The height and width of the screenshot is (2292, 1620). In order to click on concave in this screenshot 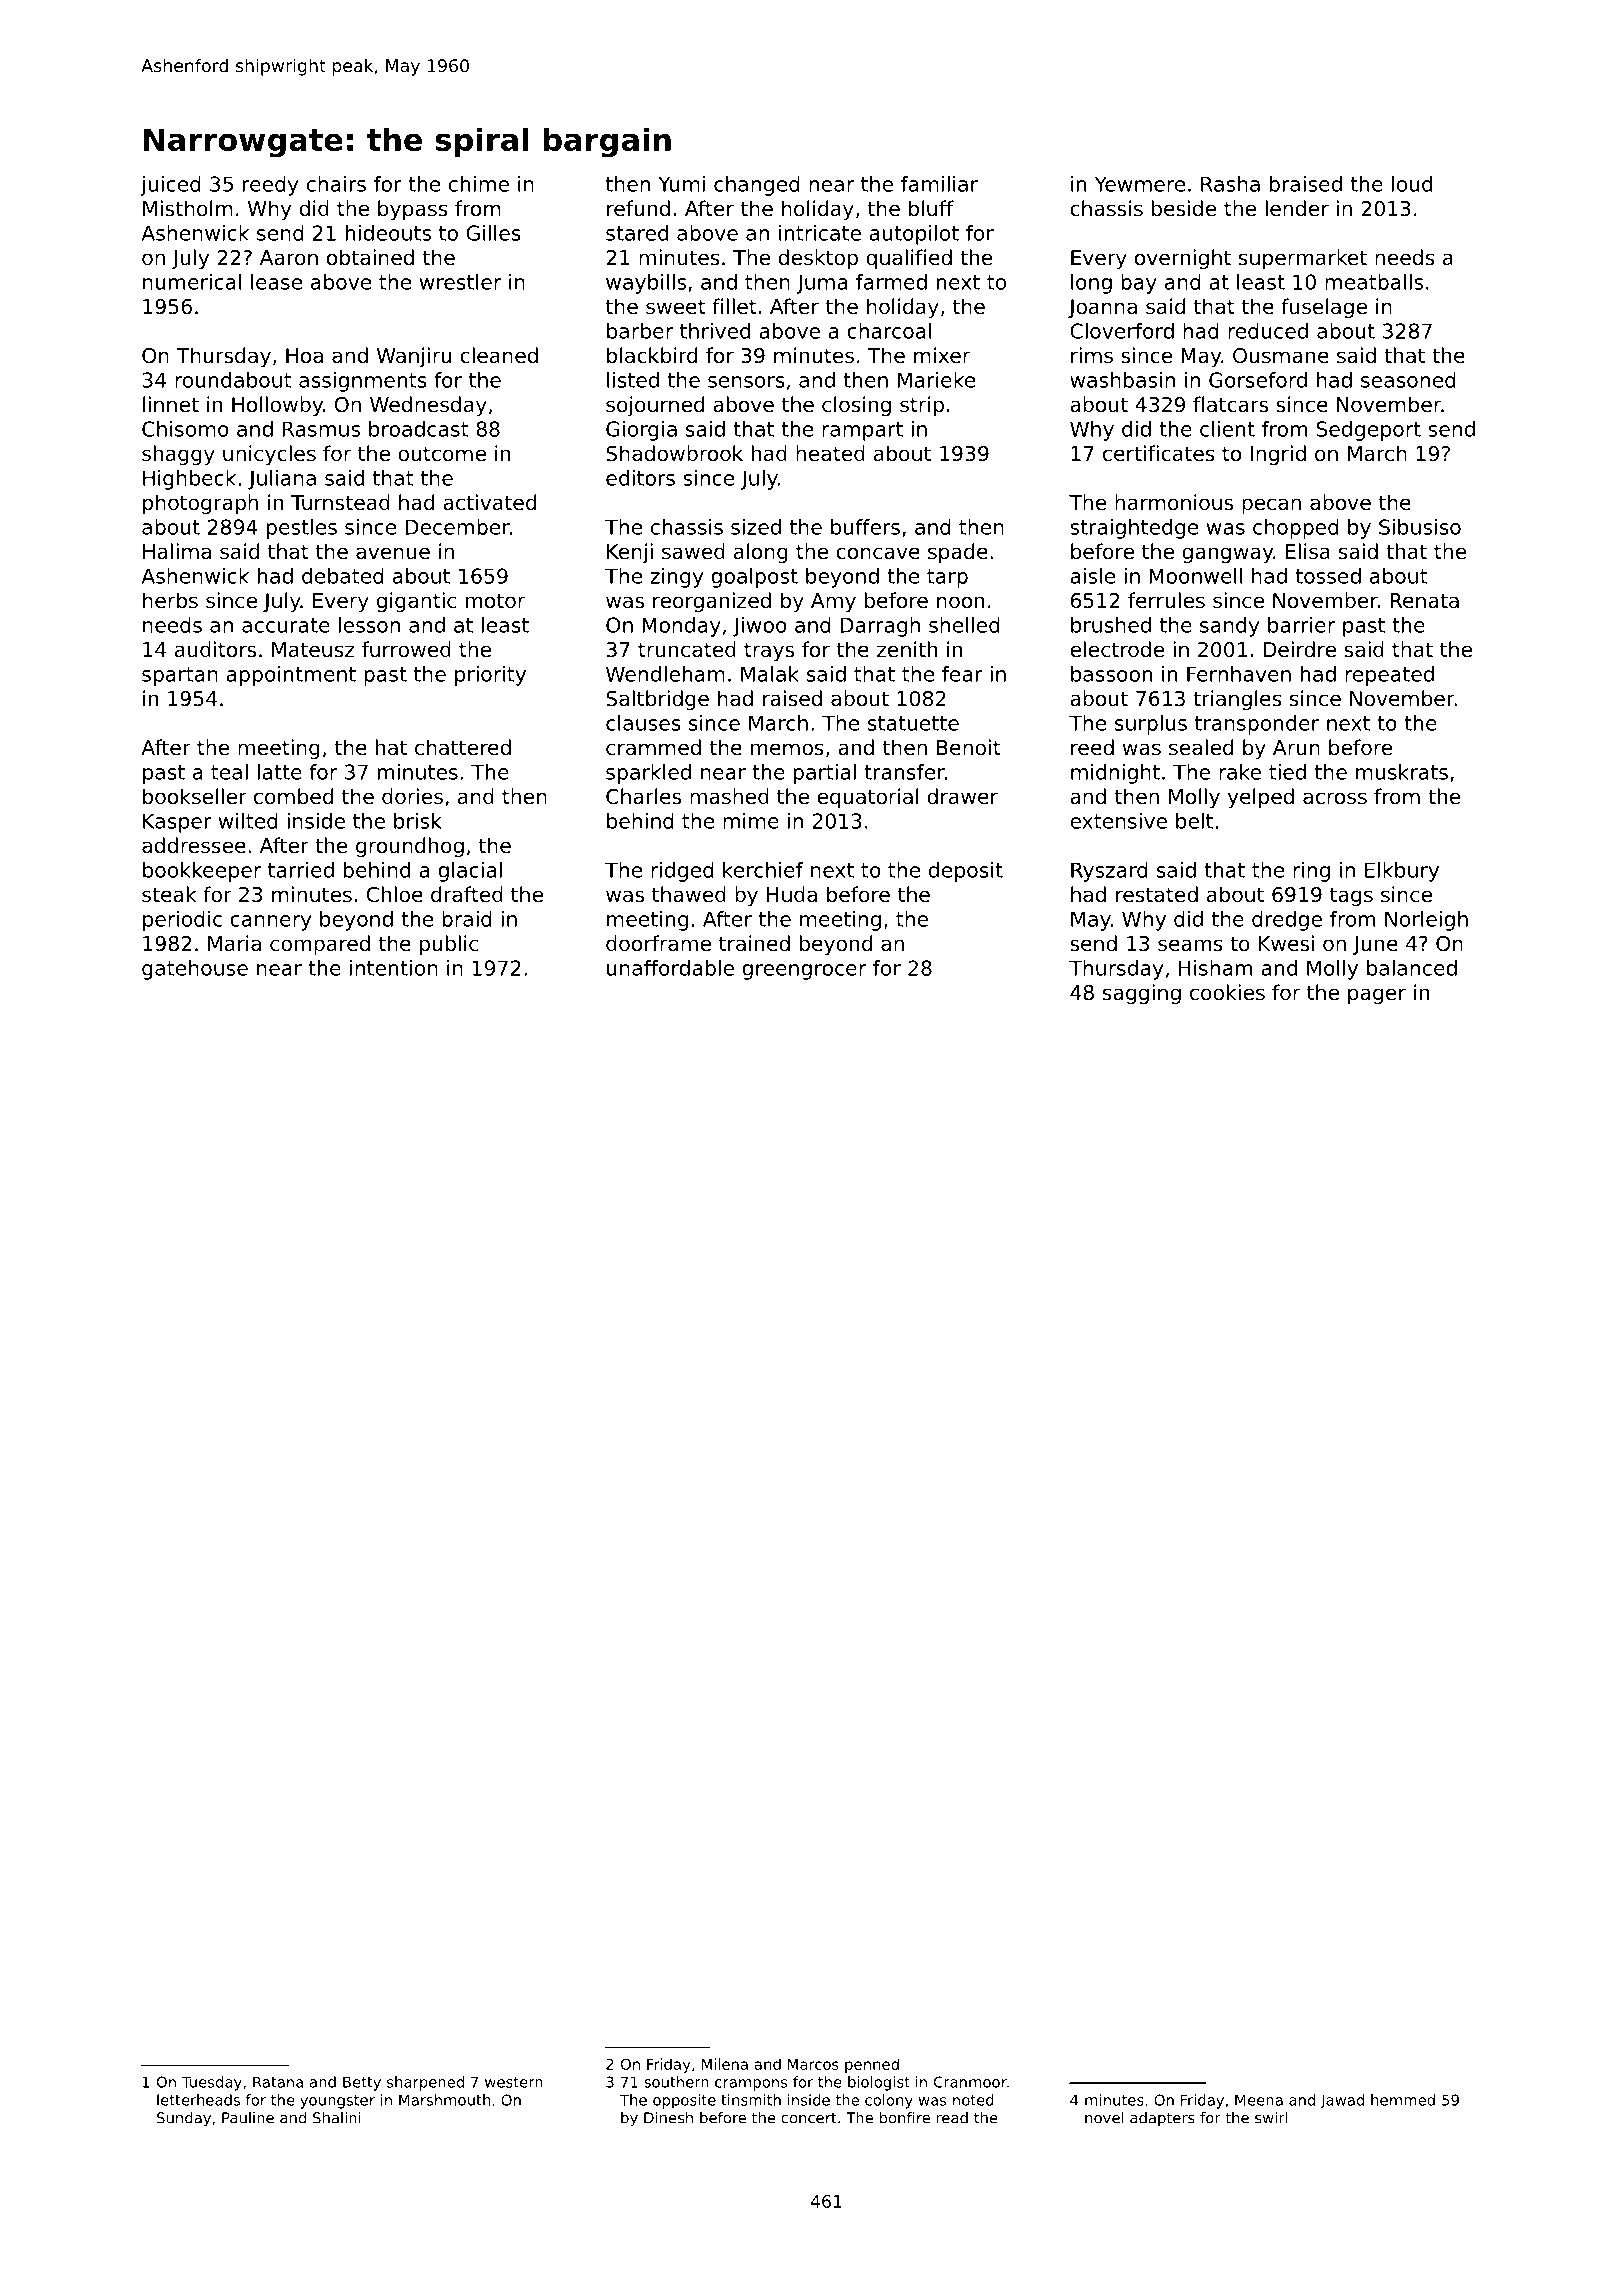, I will do `click(878, 553)`.
